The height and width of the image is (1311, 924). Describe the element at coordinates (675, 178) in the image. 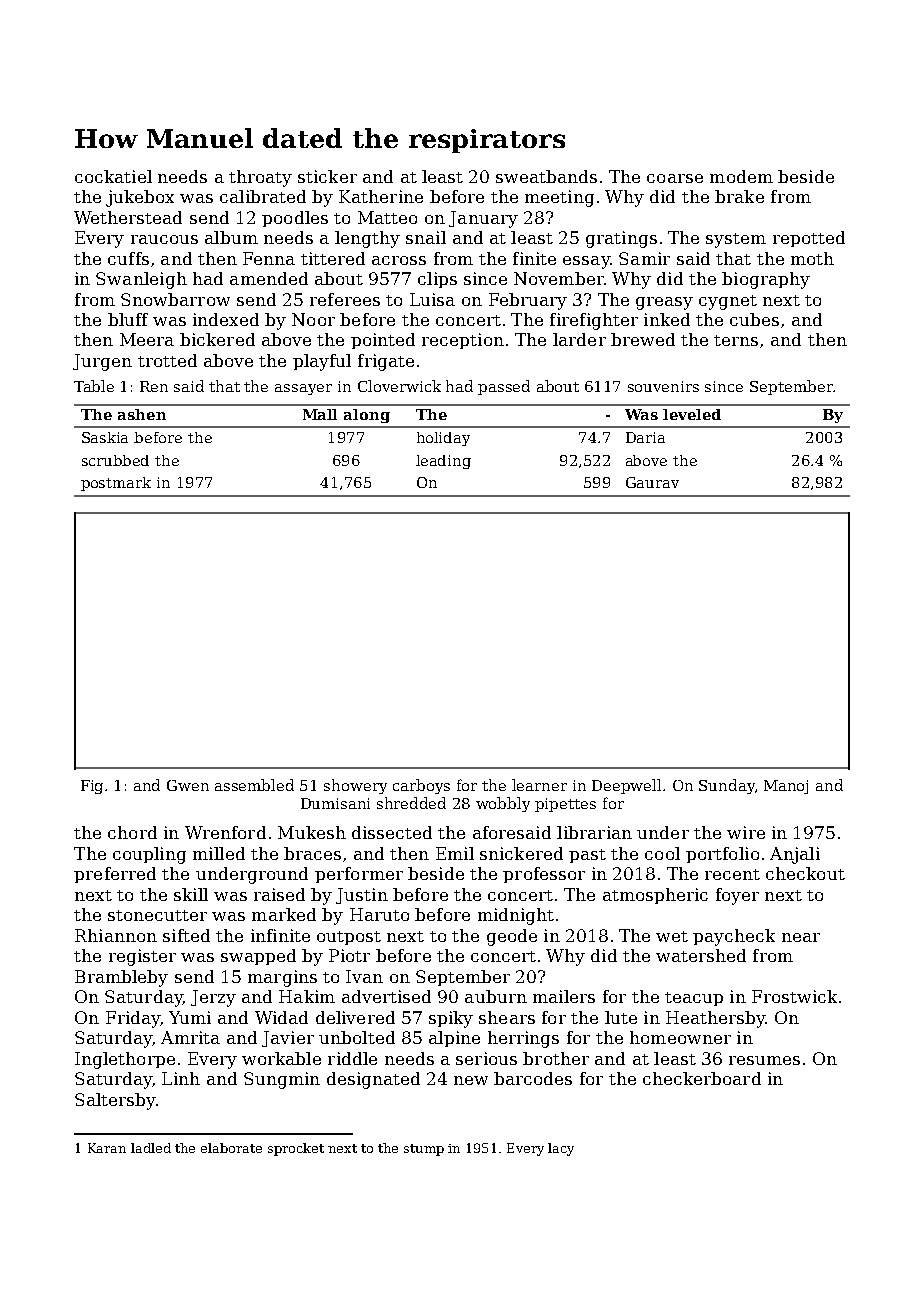

I see `coarse` at that location.
